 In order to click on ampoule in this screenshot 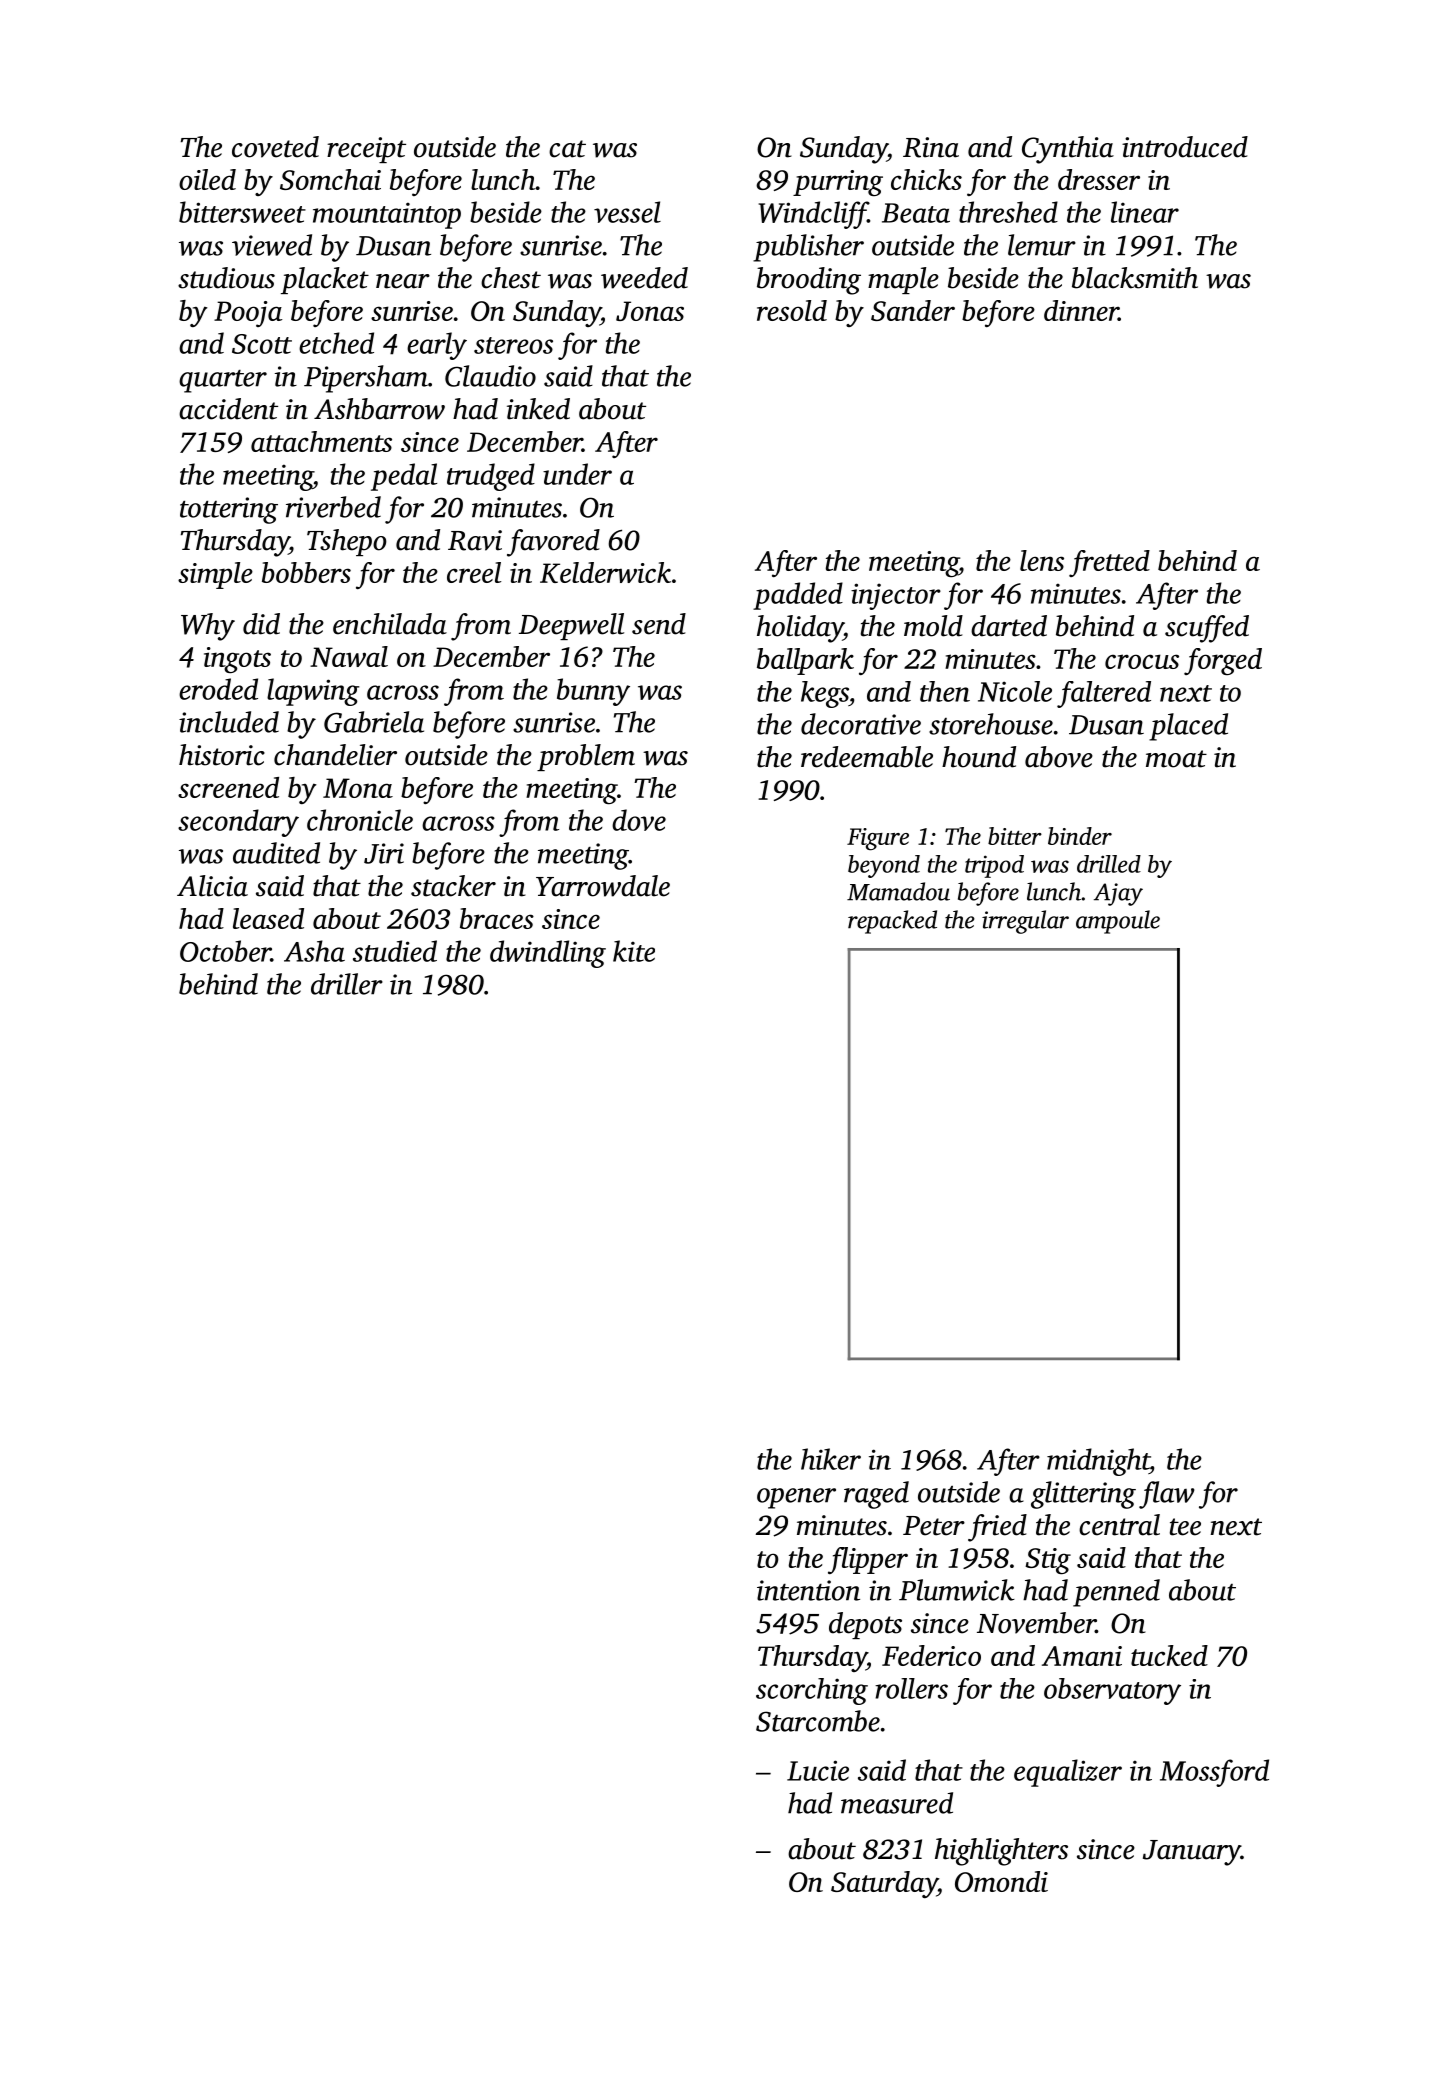, I will do `click(1118, 922)`.
